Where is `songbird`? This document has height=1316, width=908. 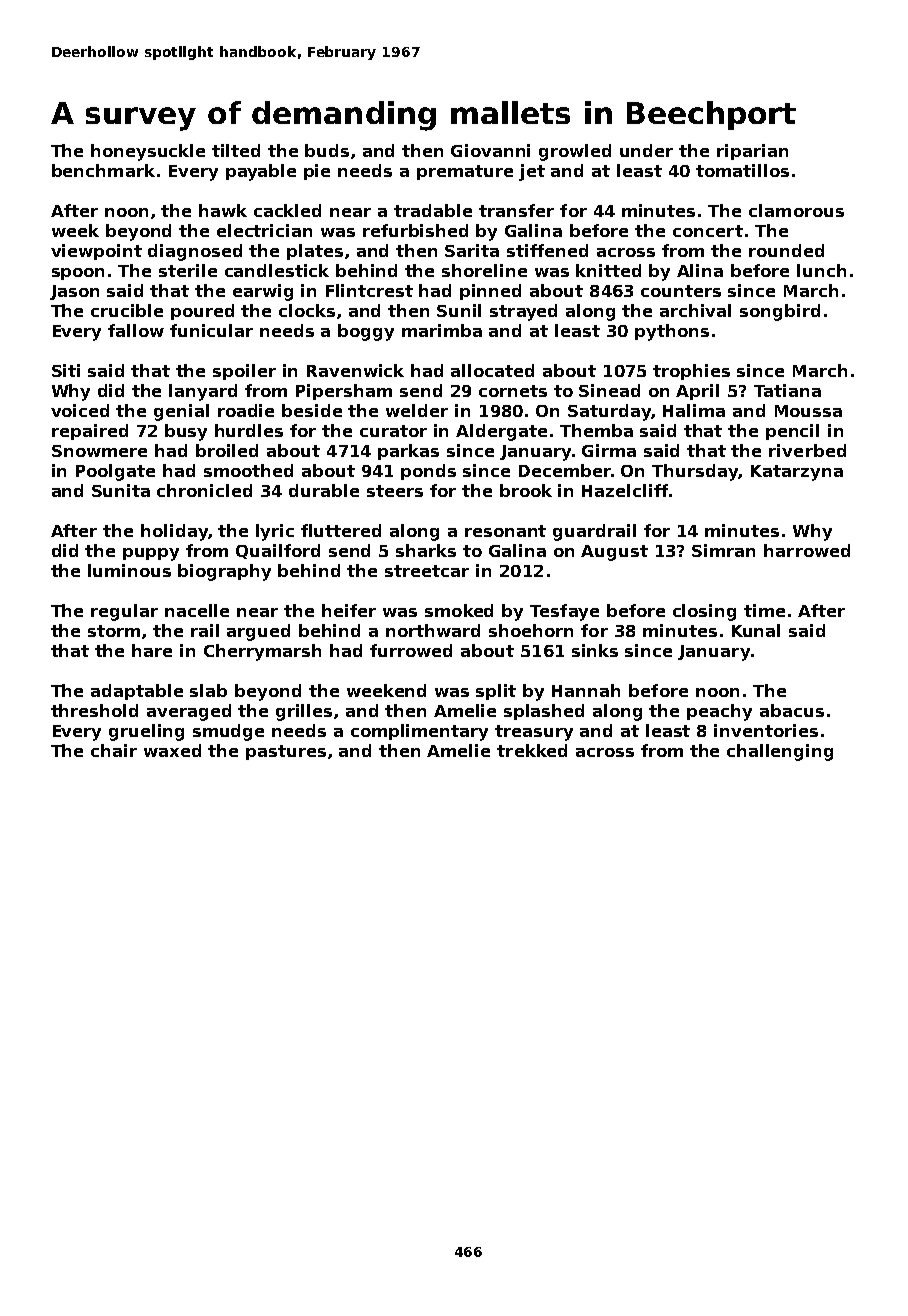
songbird is located at coordinates (780, 312).
